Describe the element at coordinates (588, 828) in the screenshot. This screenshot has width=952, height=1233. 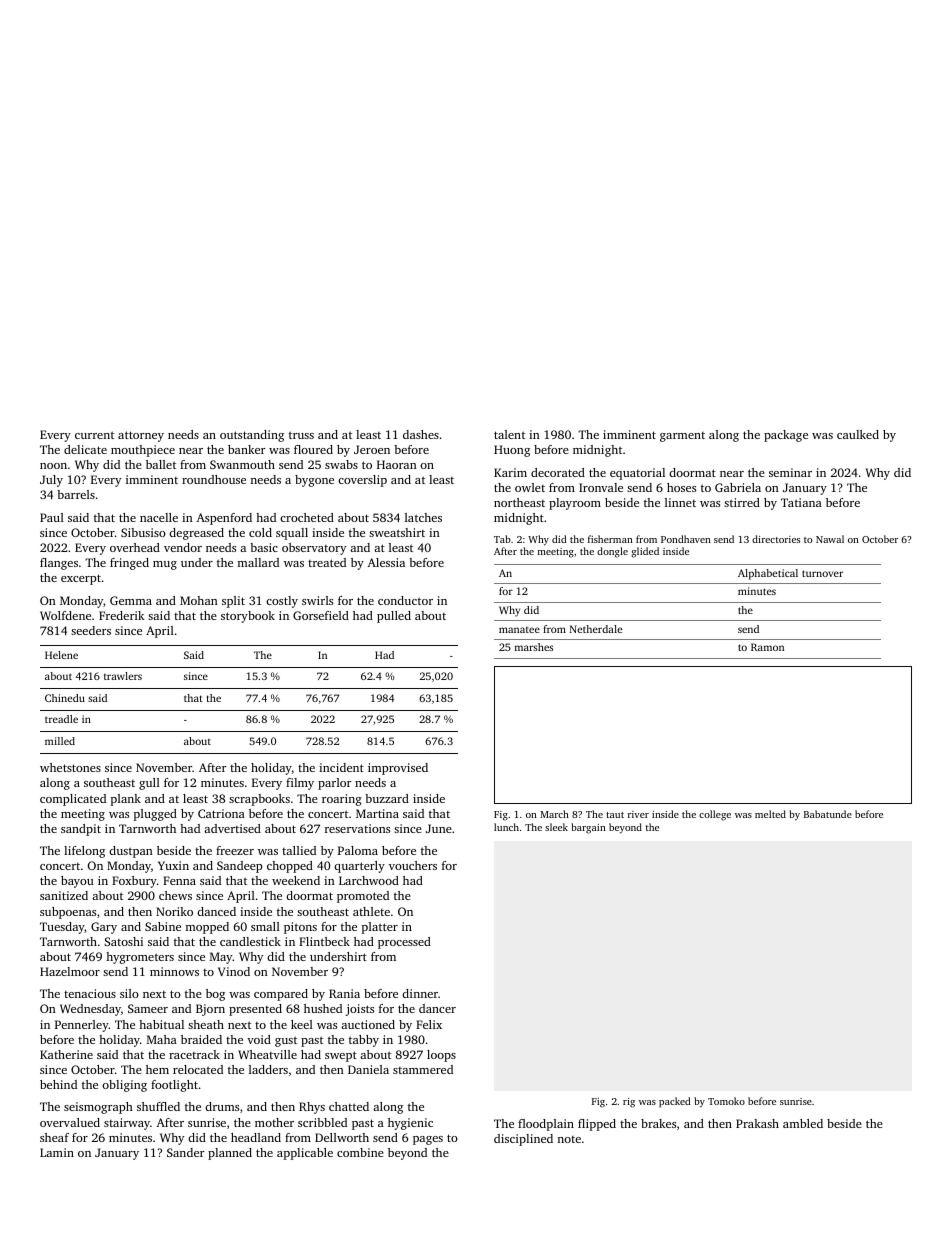
I see `bargain` at that location.
